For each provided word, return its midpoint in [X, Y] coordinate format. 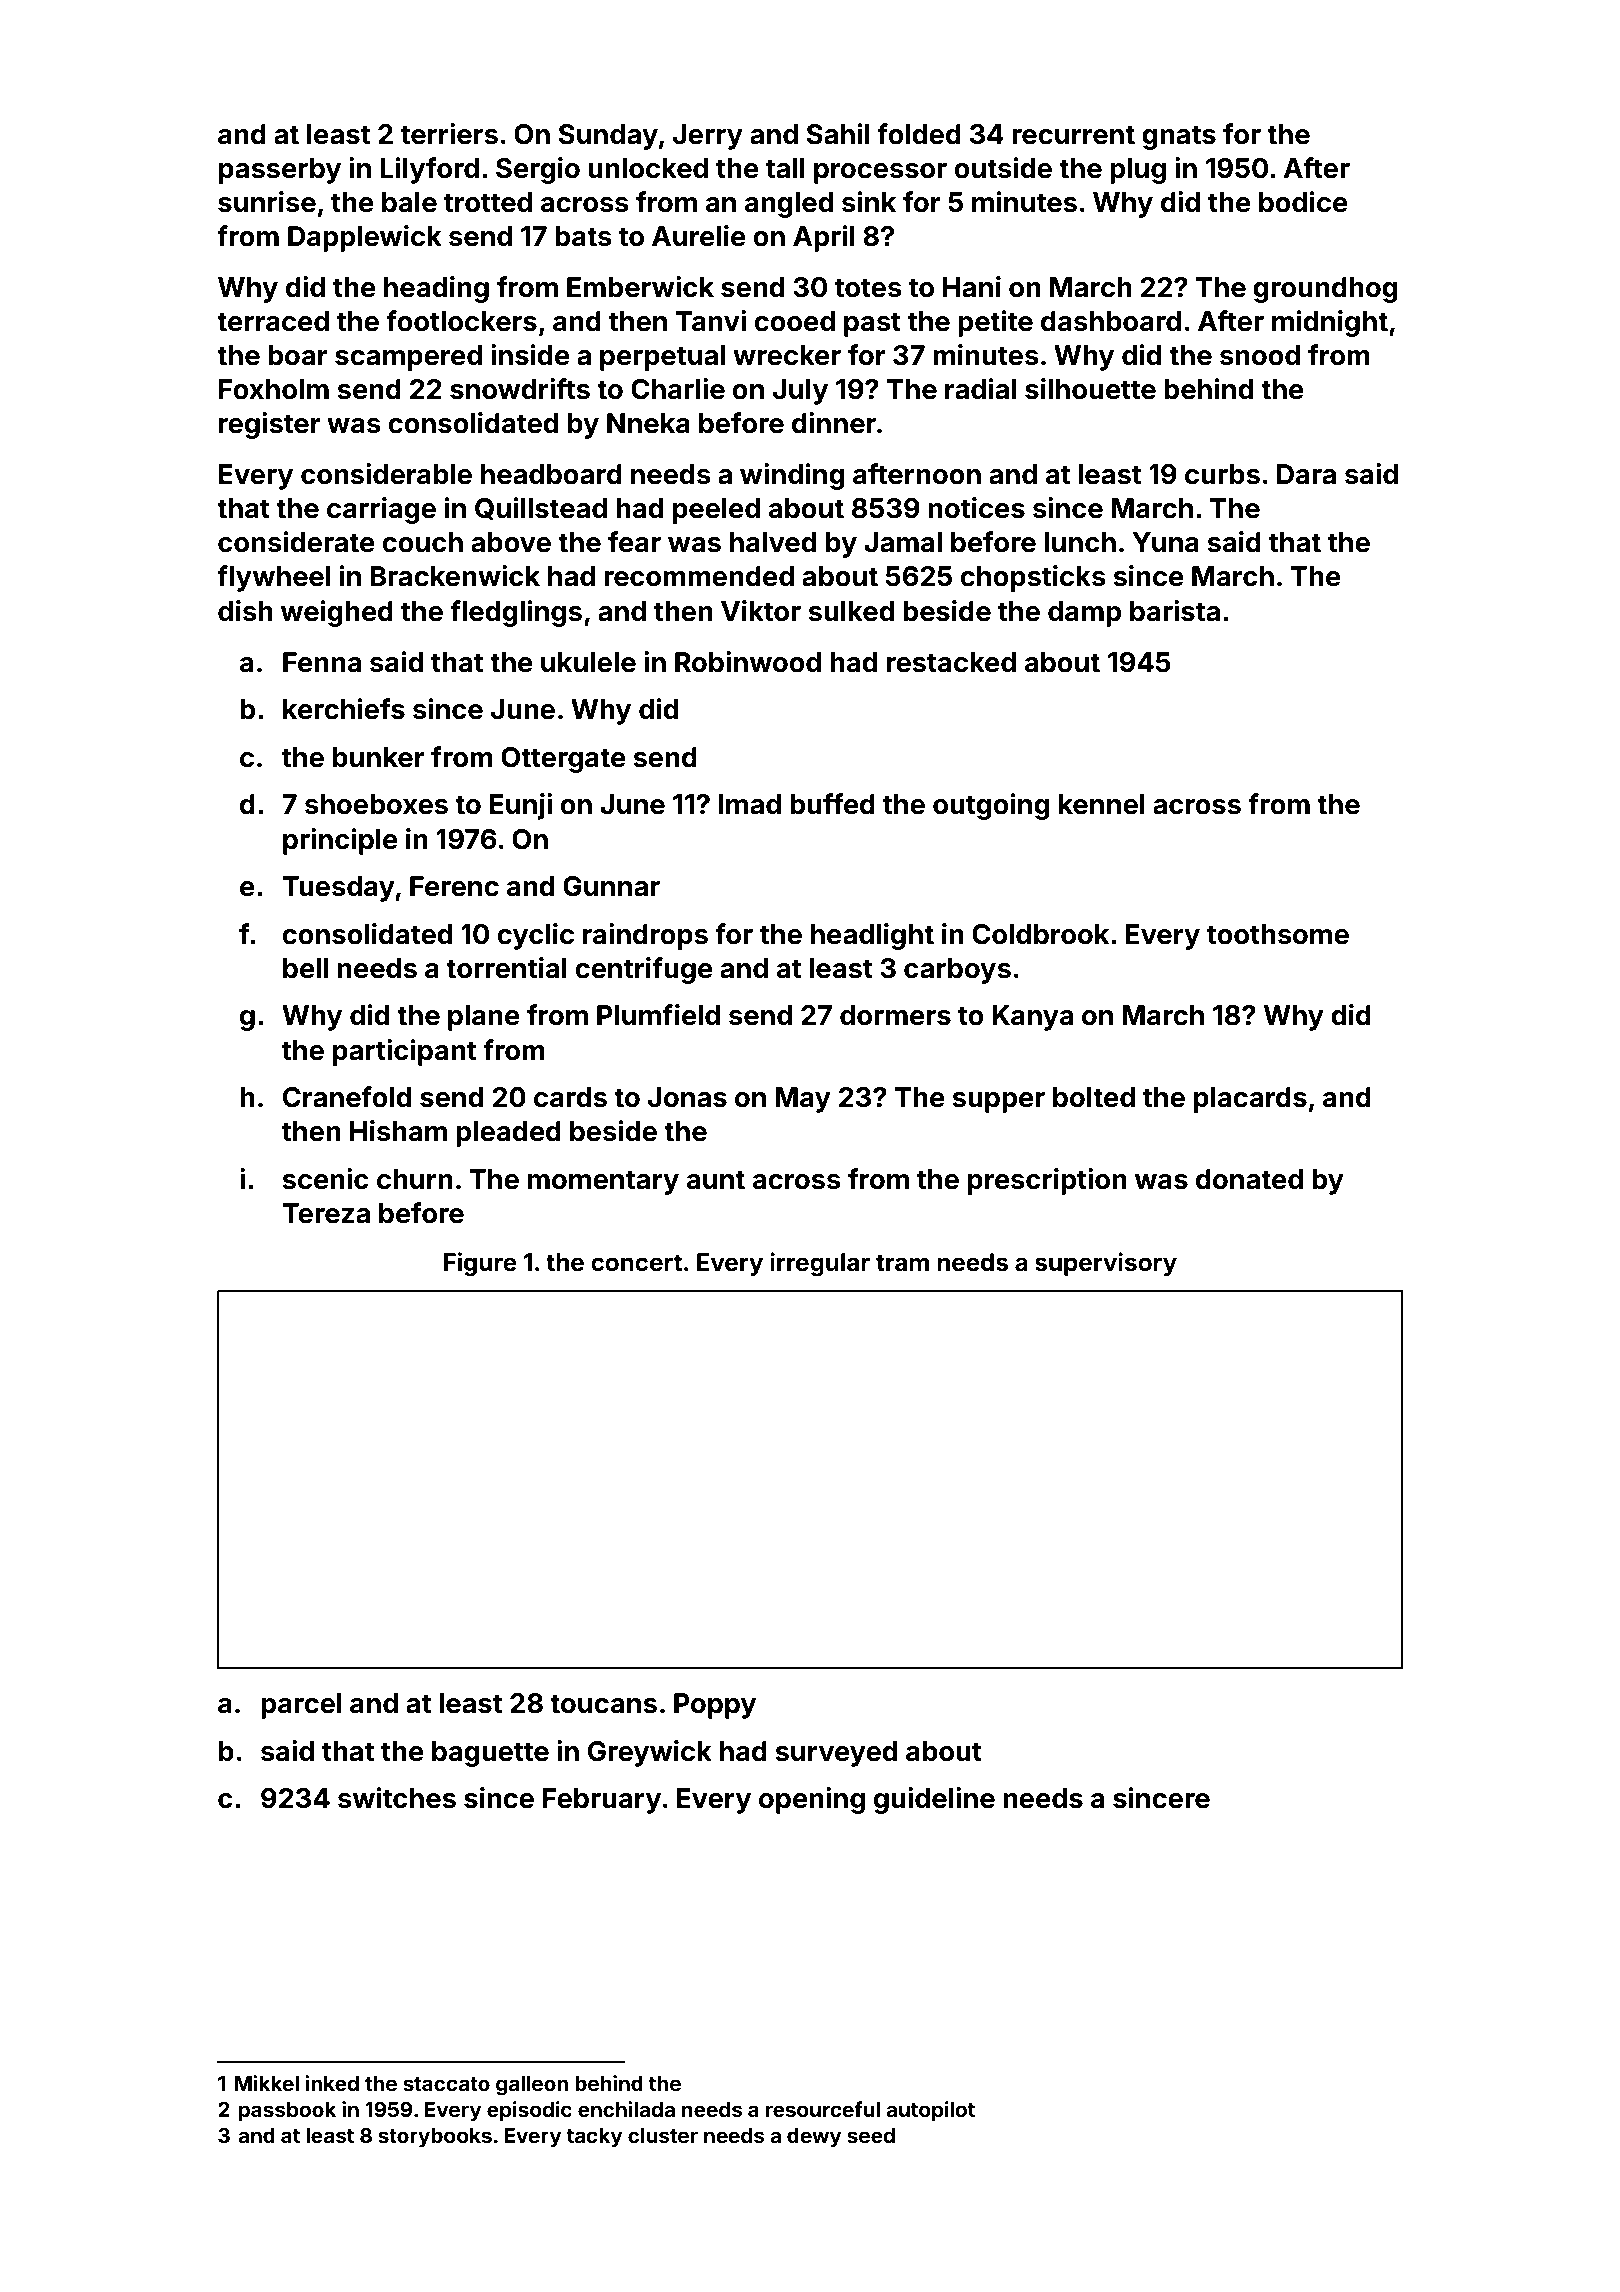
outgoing [991, 806]
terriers [449, 134]
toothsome [1278, 934]
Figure [480, 1264]
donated [1249, 1179]
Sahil [838, 134]
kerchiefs [344, 709]
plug [1138, 171]
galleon [532, 2086]
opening [812, 1800]
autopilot [930, 2111]
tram [902, 1263]
